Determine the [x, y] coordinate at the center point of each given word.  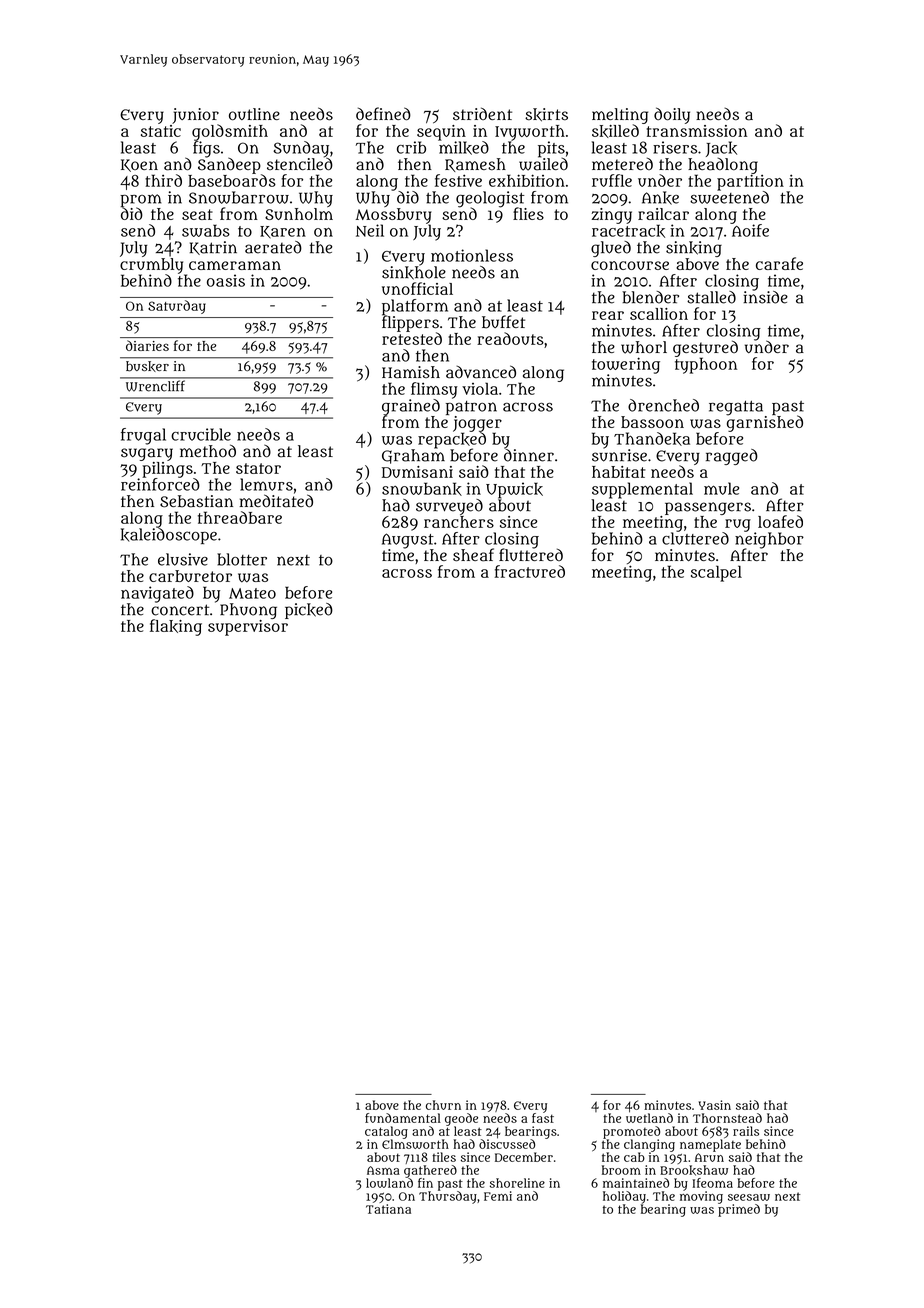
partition [750, 182]
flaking [176, 627]
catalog [386, 1132]
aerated [273, 247]
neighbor [769, 540]
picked [309, 611]
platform [415, 307]
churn [443, 1105]
